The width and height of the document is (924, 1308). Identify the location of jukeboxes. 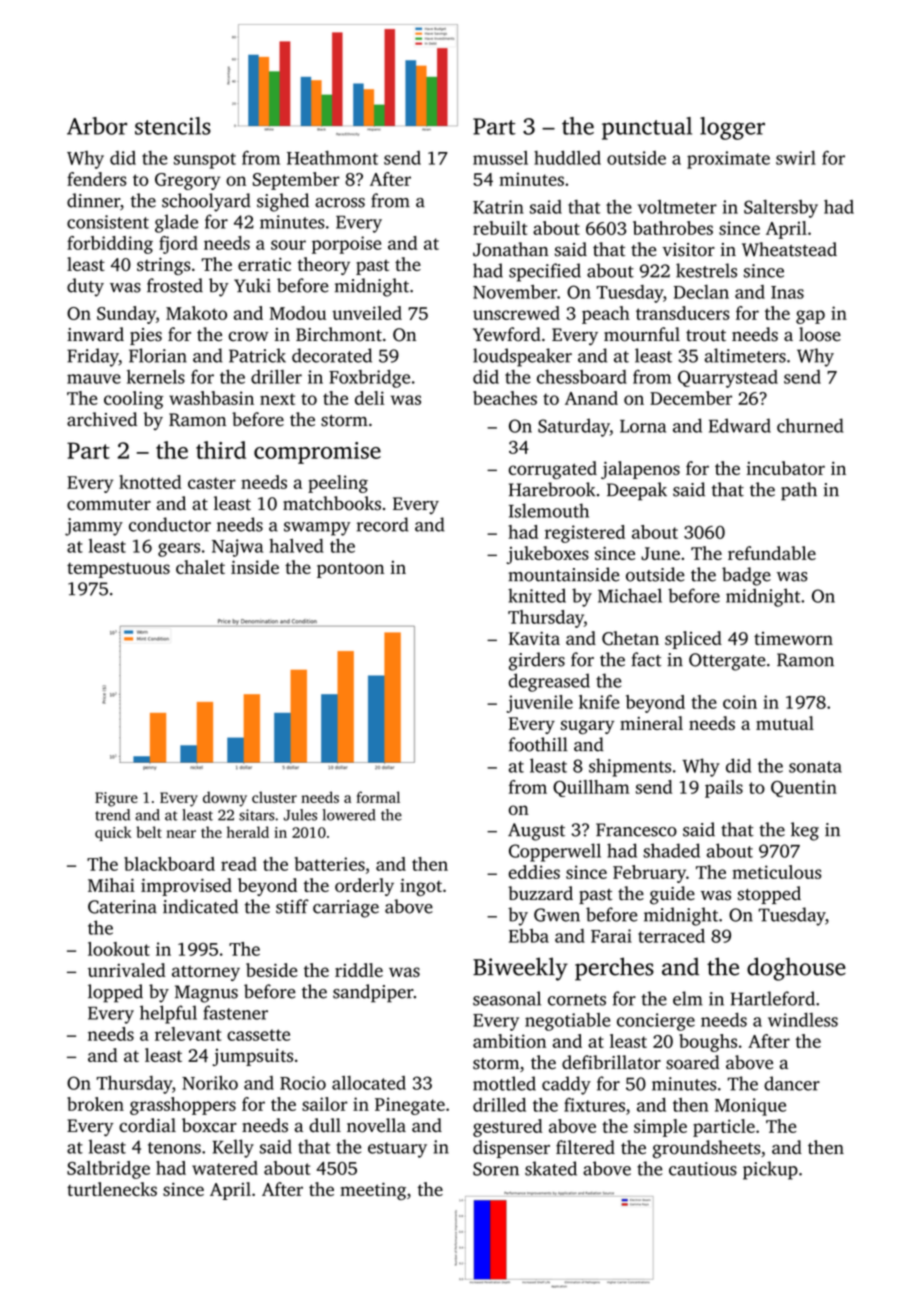
(548, 555).
